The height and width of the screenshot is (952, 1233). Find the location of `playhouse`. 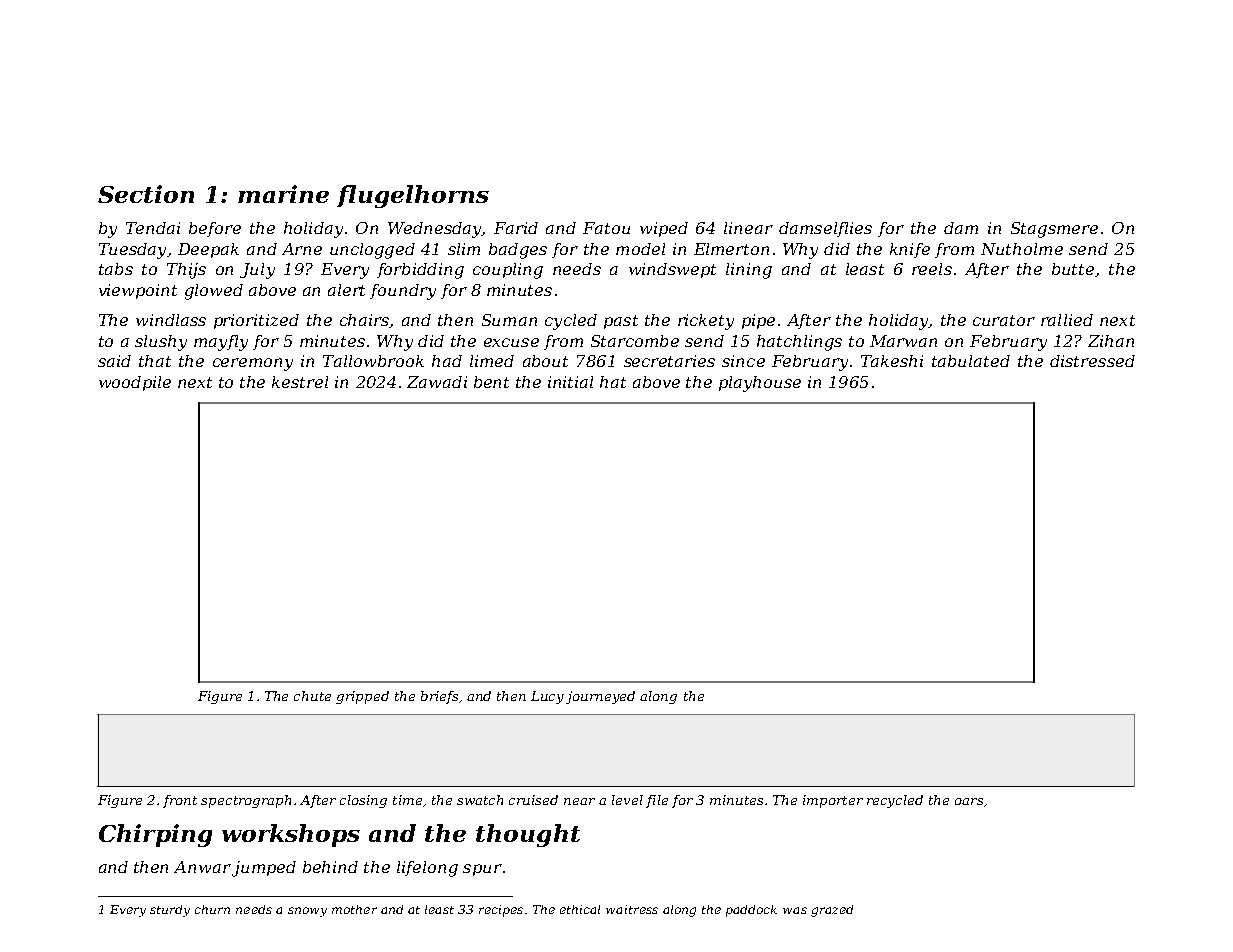

playhouse is located at coordinates (760, 384).
